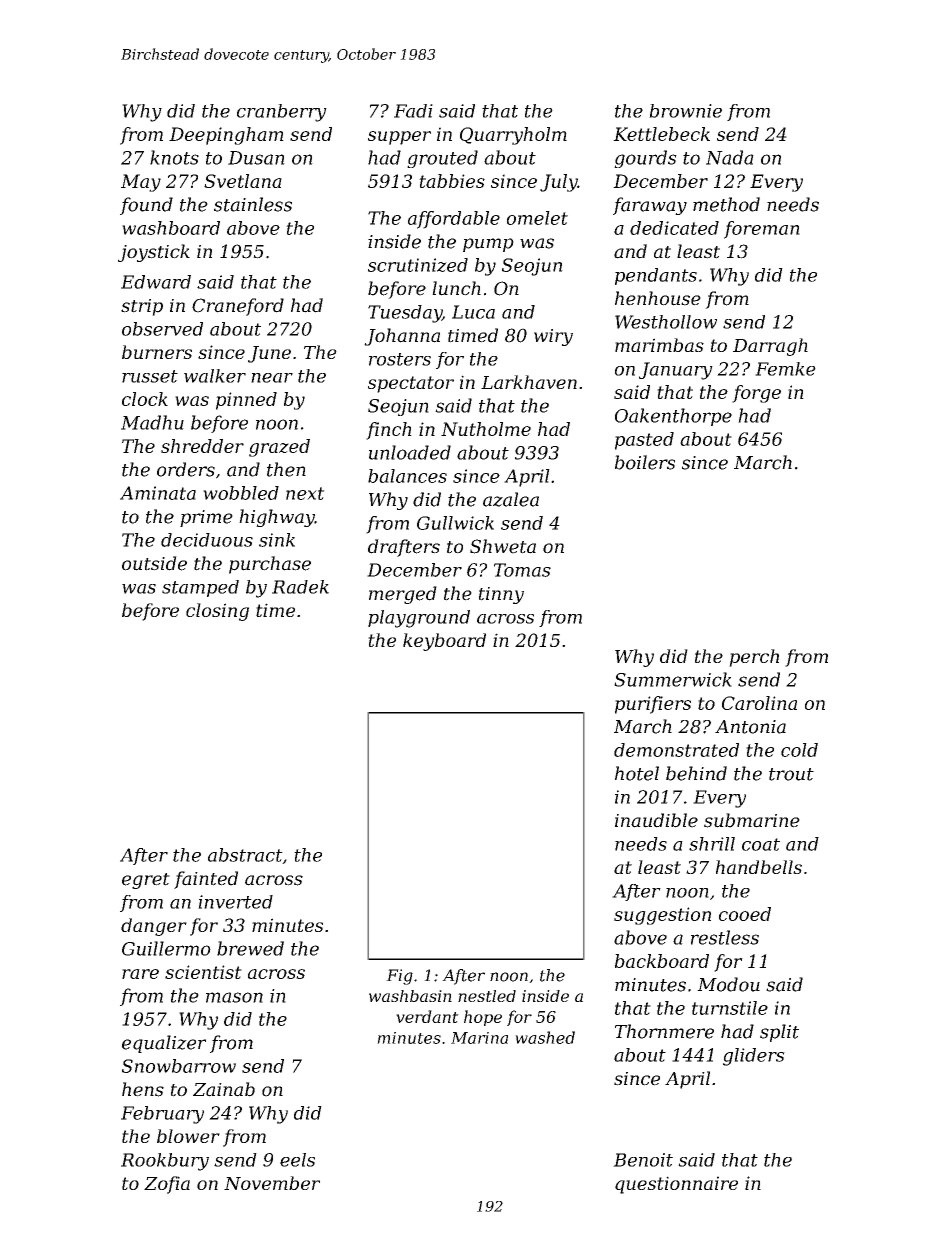 Image resolution: width=952 pixels, height=1233 pixels. I want to click on Modou, so click(728, 984).
